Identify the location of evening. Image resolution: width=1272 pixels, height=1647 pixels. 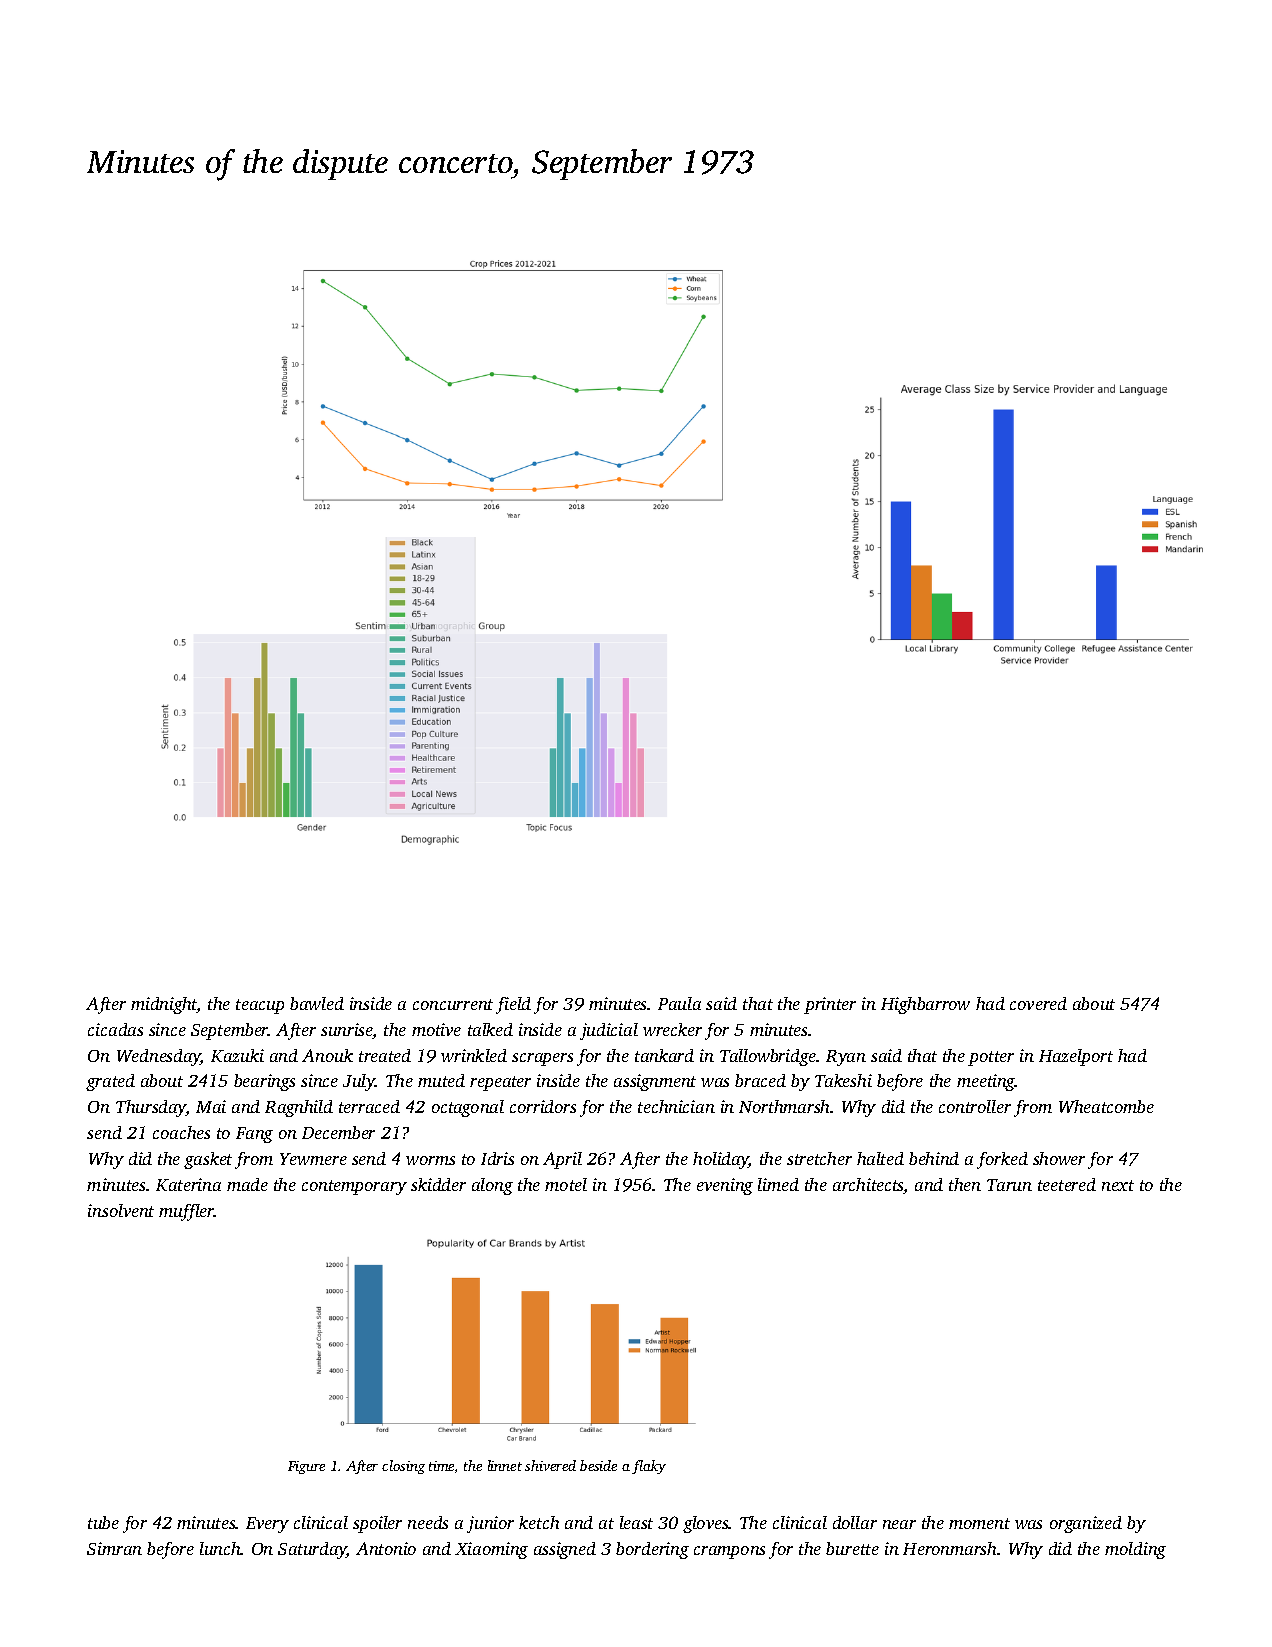
(725, 1186).
